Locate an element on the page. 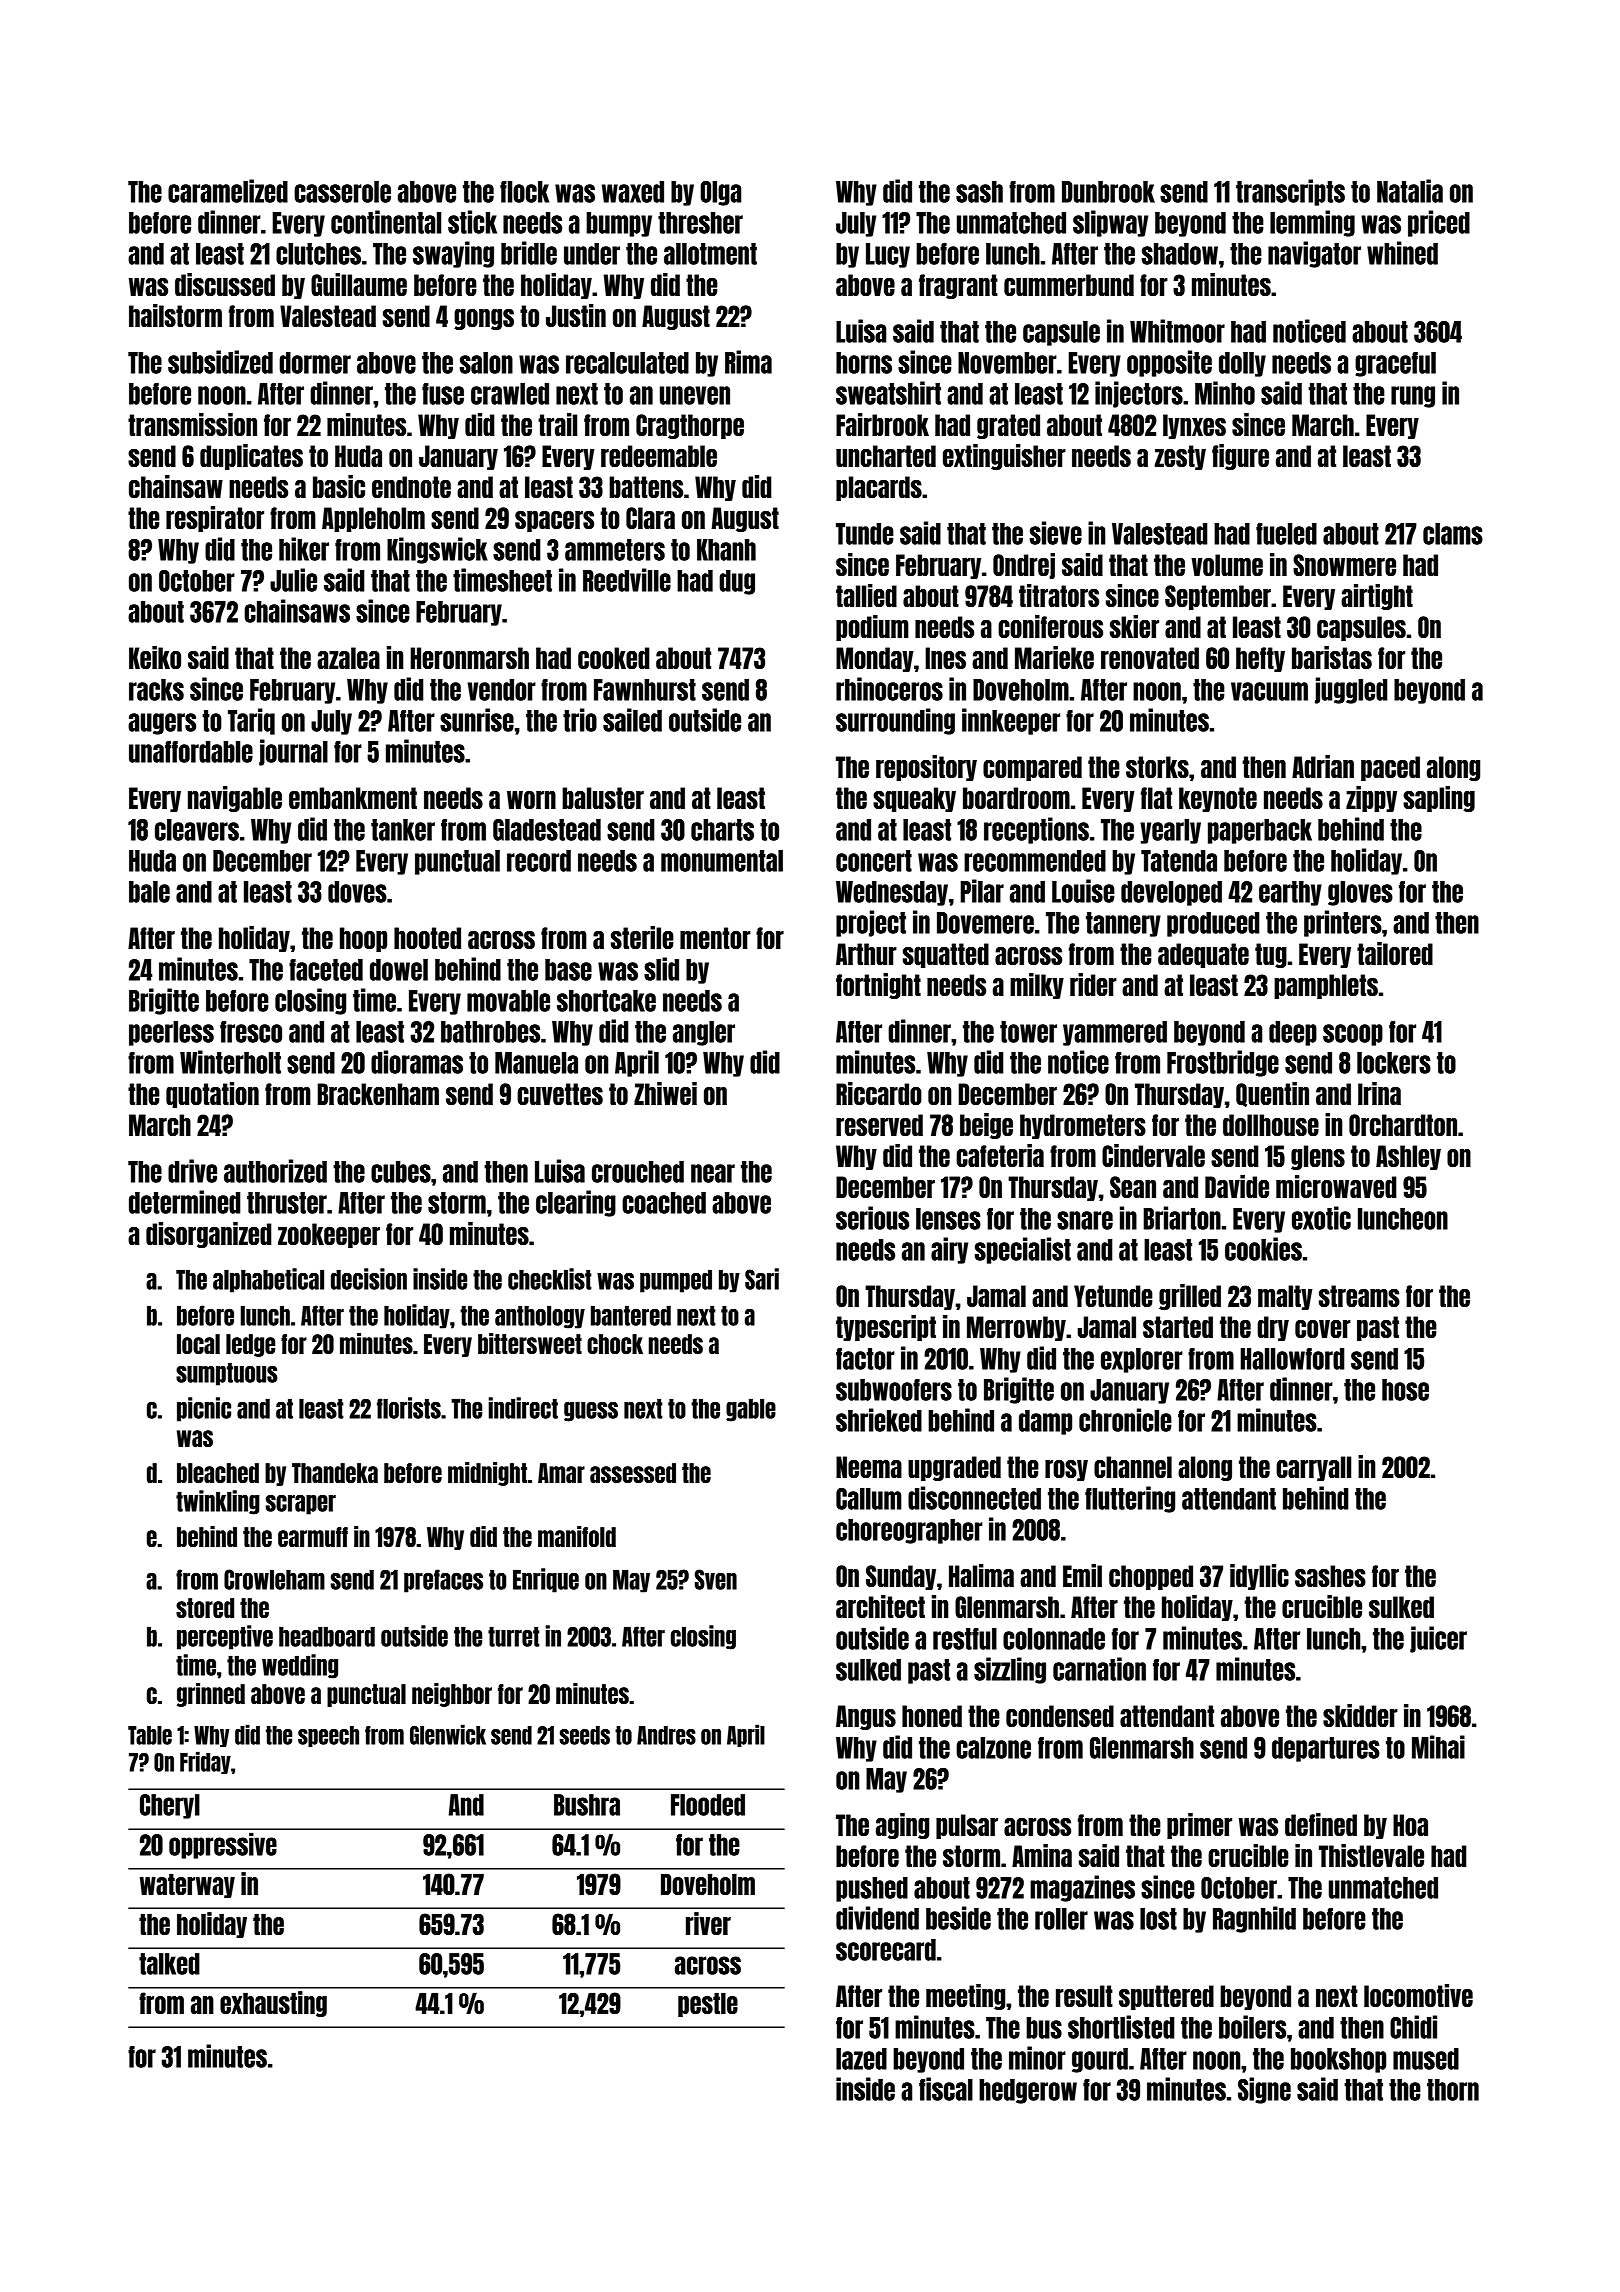  disorganized is located at coordinates (209, 1235).
